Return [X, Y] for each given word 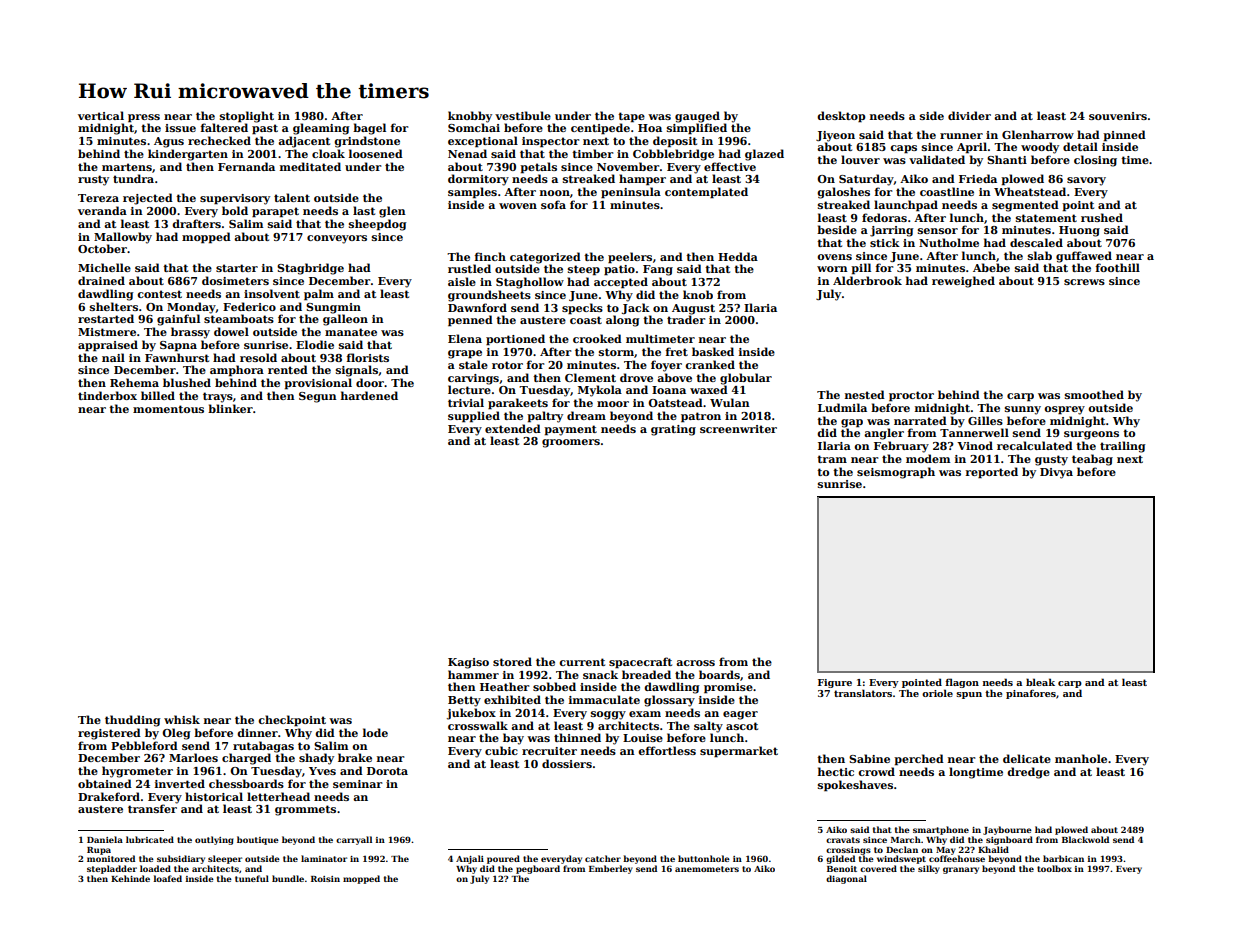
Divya [1056, 473]
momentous [168, 409]
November [628, 166]
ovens [834, 257]
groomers [571, 443]
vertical [101, 115]
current [582, 662]
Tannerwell [974, 432]
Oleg [176, 734]
